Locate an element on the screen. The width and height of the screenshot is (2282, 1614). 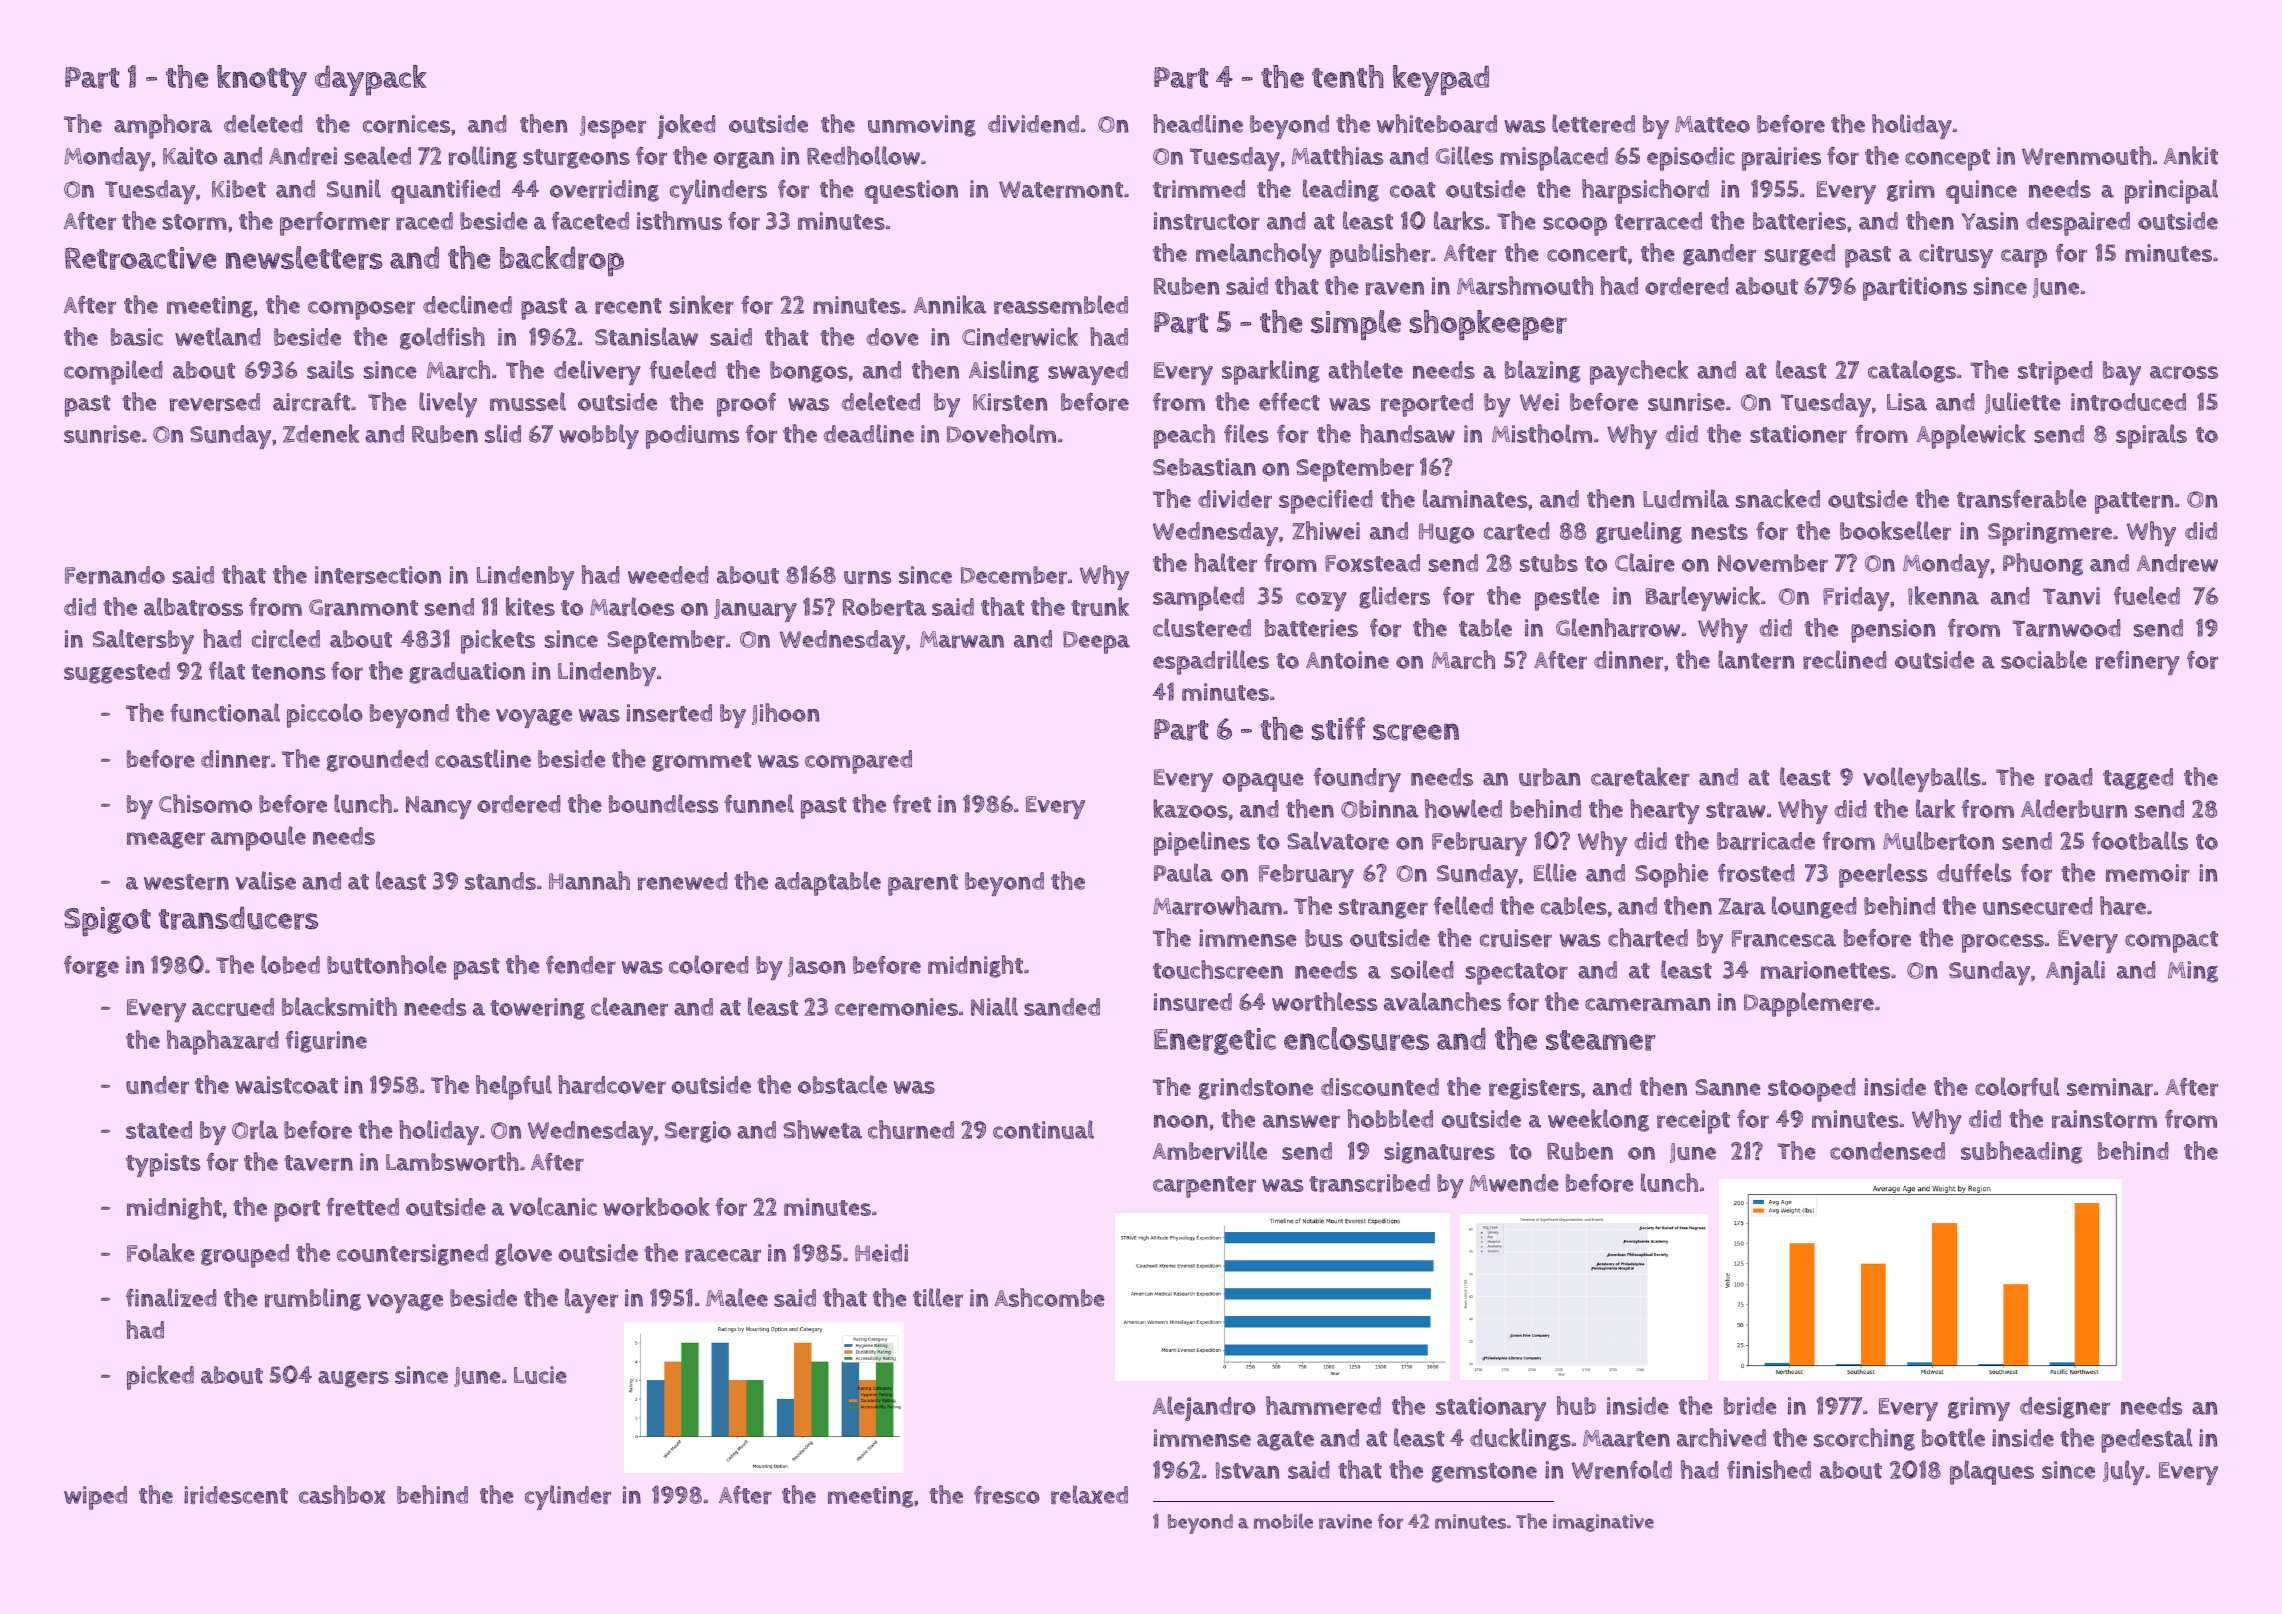
Alejandro is located at coordinates (1204, 1408).
